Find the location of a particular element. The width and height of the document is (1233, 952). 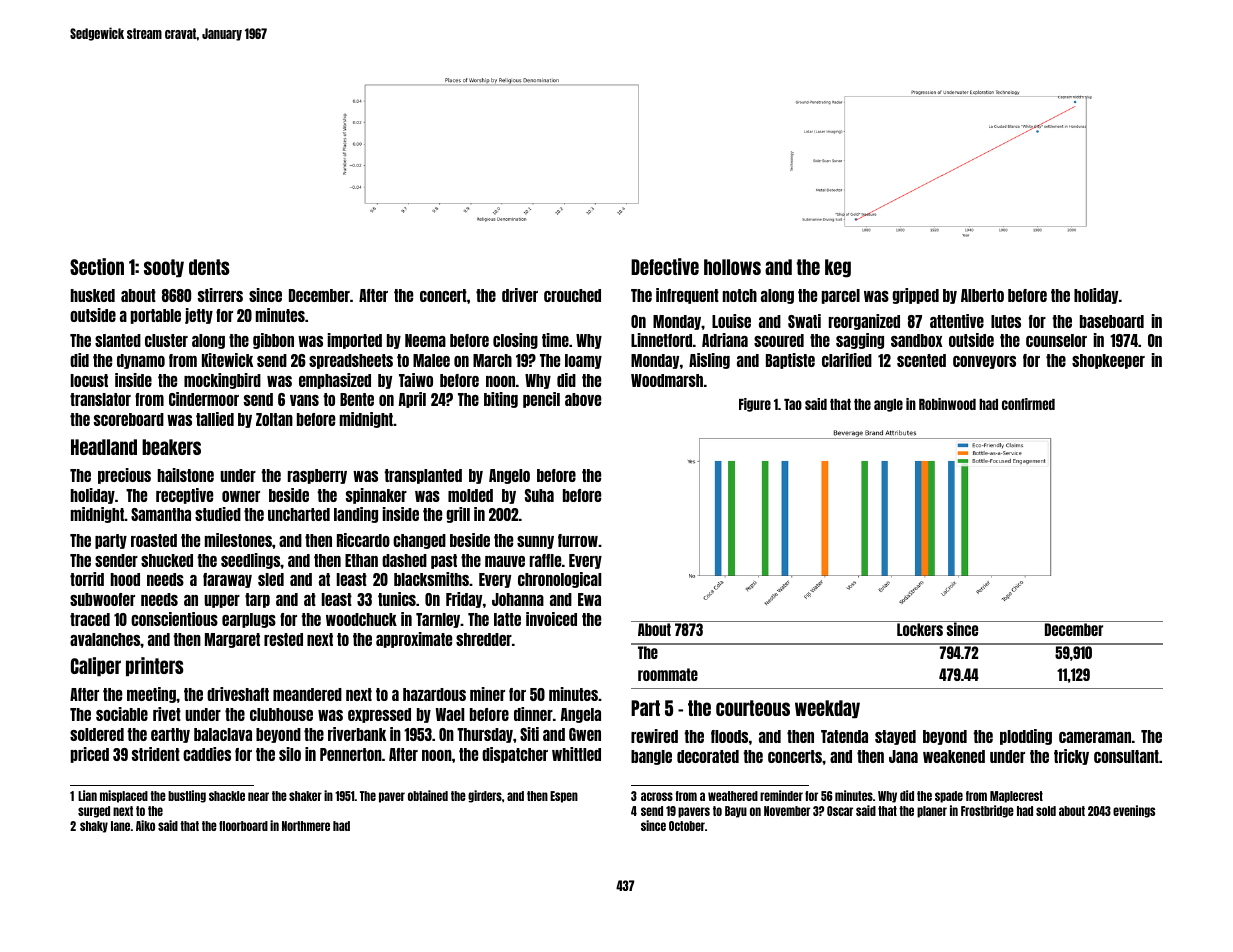

Alberto is located at coordinates (982, 295).
